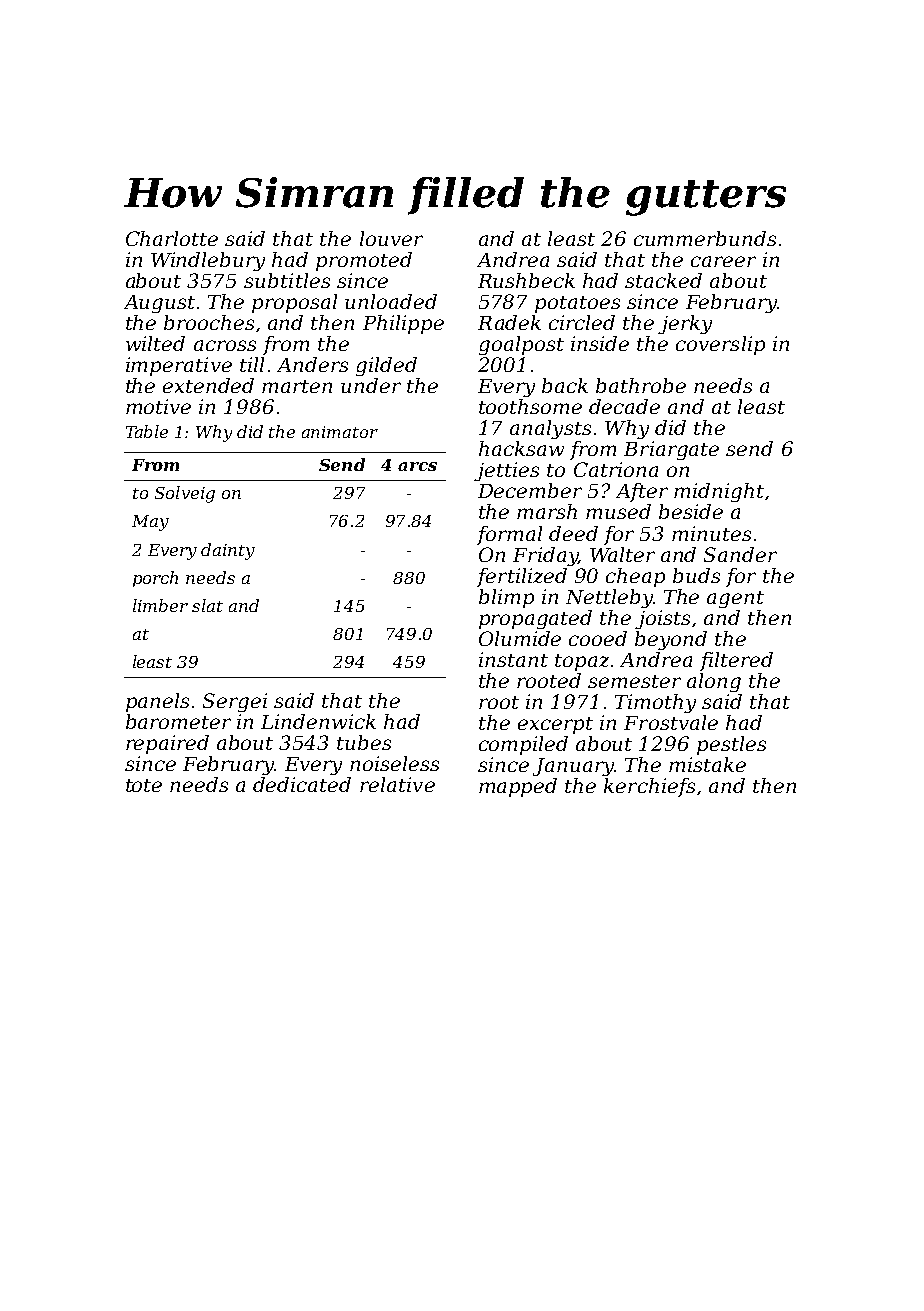 The image size is (924, 1311). Describe the element at coordinates (172, 238) in the image. I see `Charlotte` at that location.
